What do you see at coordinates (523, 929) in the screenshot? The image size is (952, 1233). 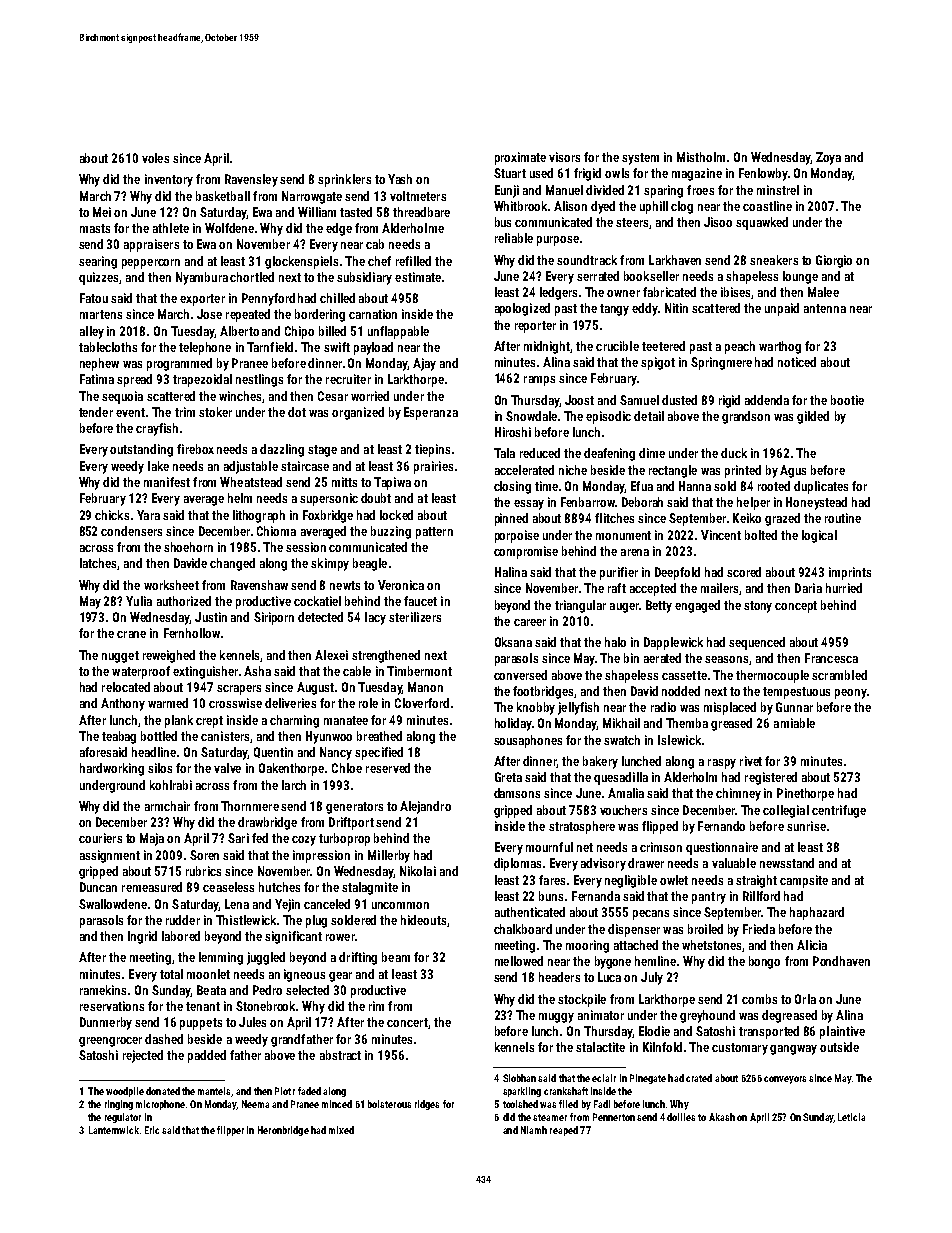 I see `chalkboard` at bounding box center [523, 929].
